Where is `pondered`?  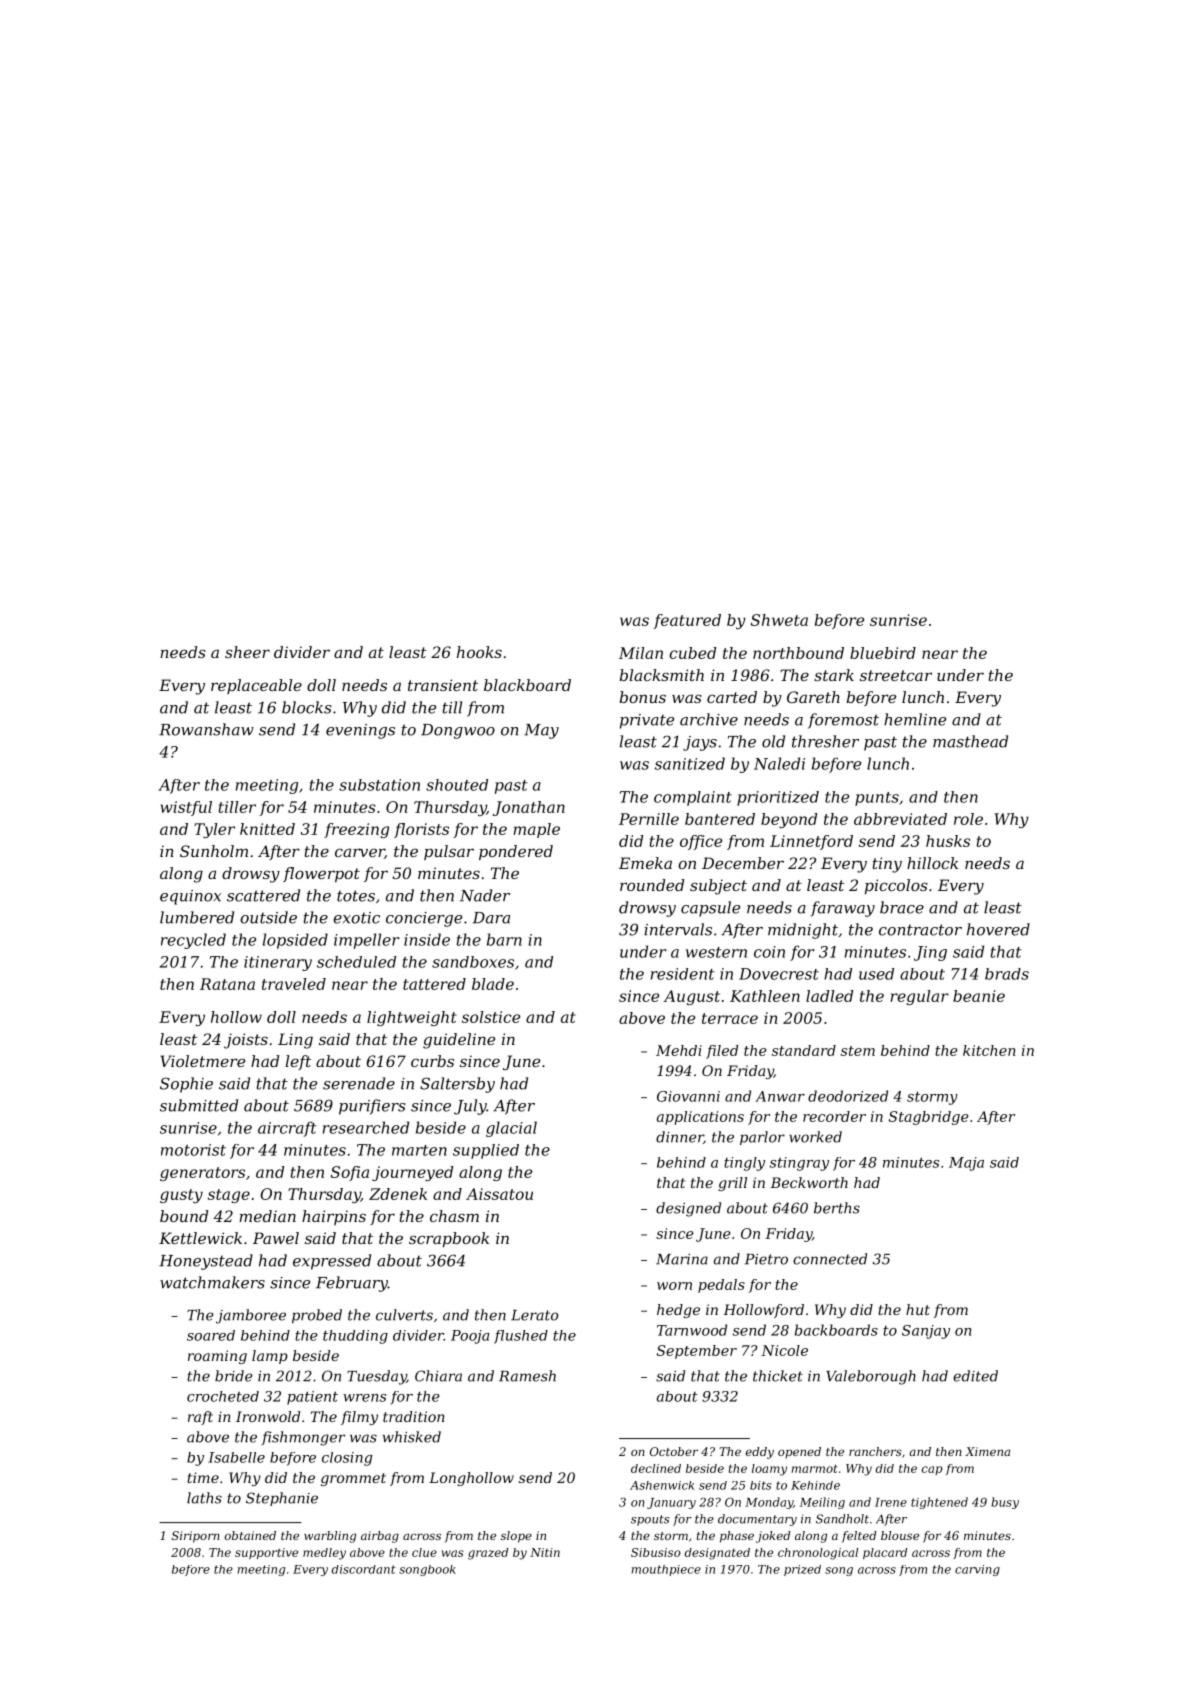 pondered is located at coordinates (516, 852).
